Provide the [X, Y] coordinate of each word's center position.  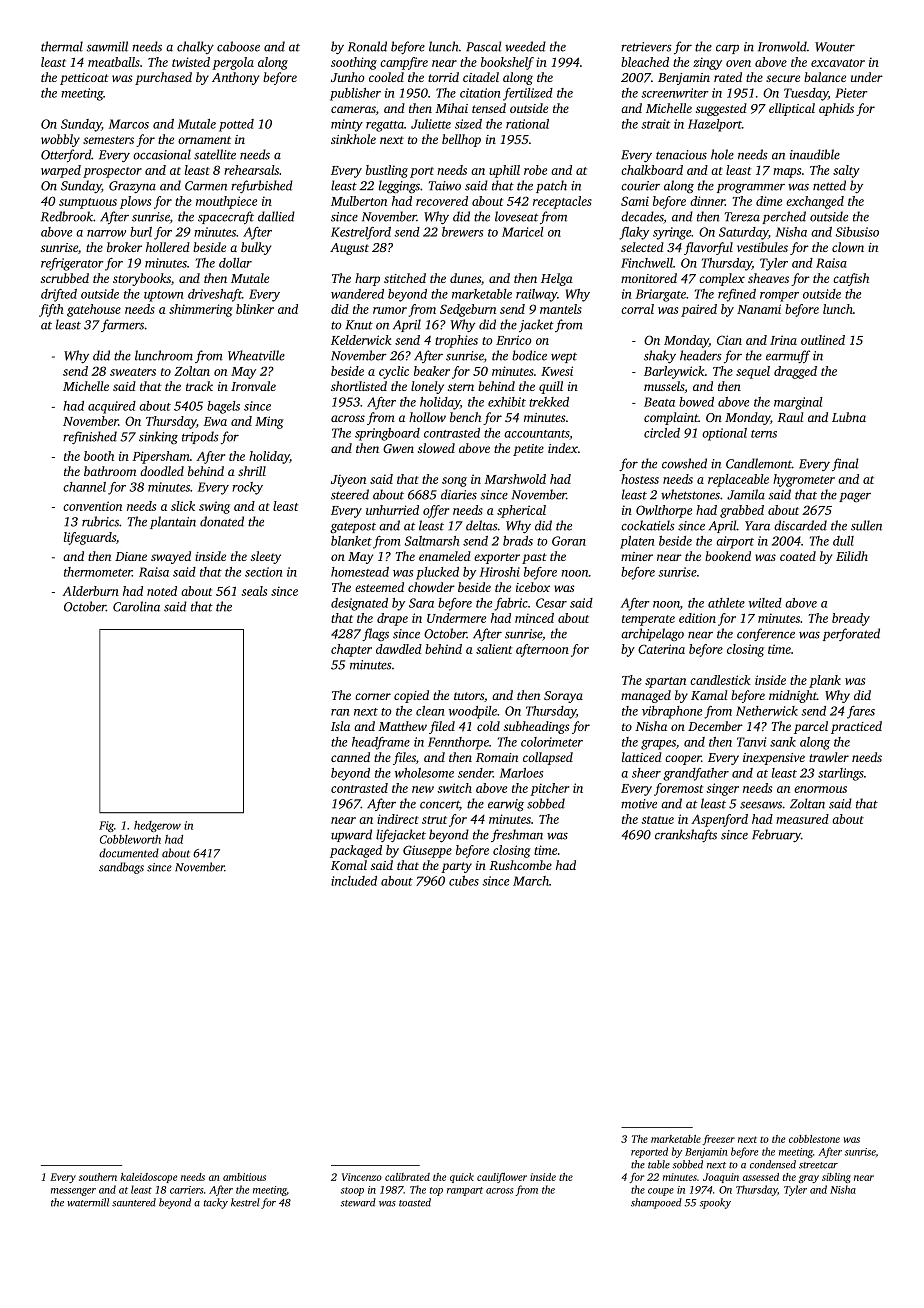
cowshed [684, 463]
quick [462, 1178]
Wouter [835, 47]
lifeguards [90, 538]
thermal [62, 46]
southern [98, 1177]
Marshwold [515, 479]
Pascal [483, 46]
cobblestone [814, 1139]
